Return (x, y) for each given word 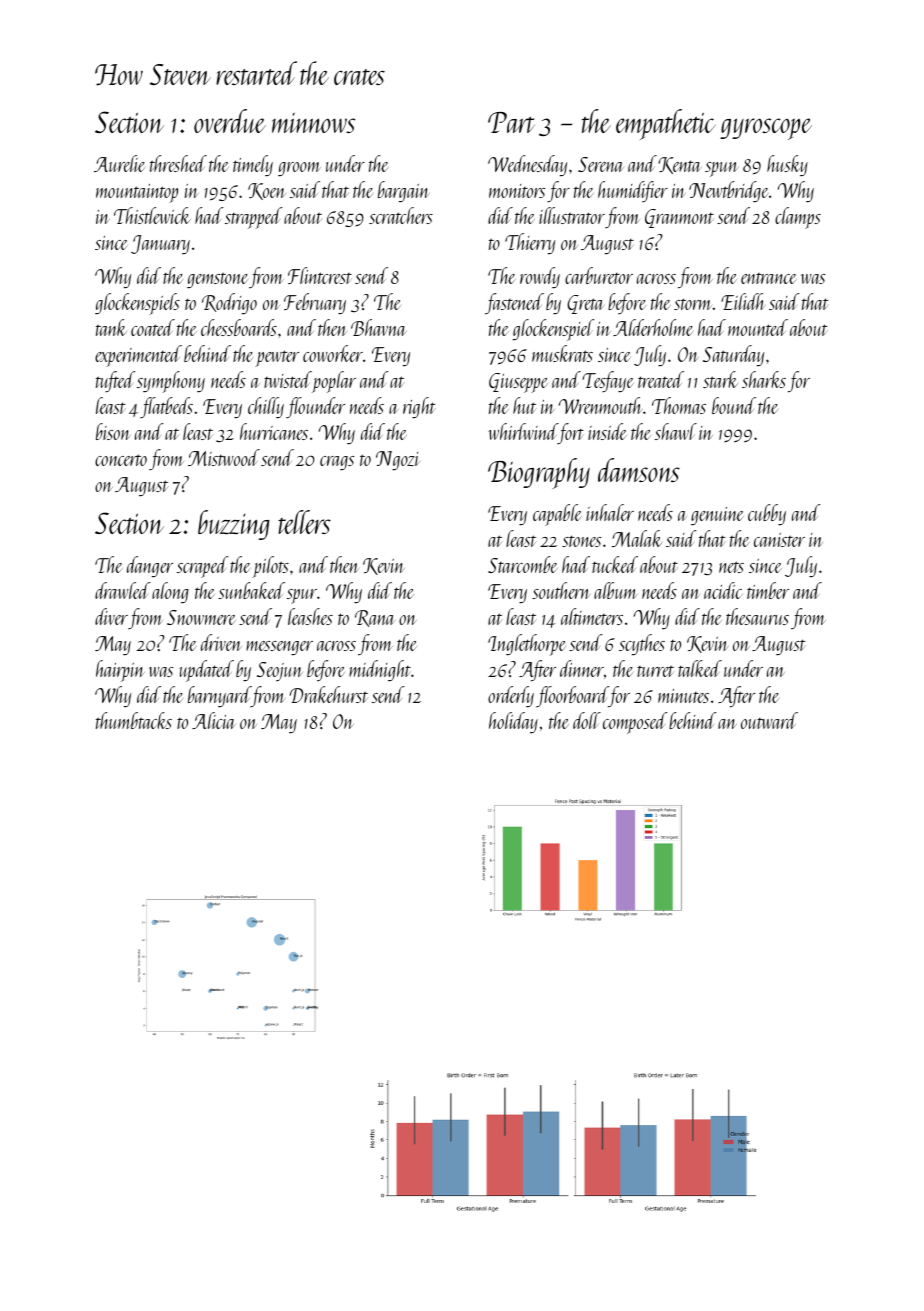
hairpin (120, 671)
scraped (203, 567)
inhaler (610, 512)
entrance (769, 278)
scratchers (401, 215)
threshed (178, 163)
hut (524, 405)
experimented (138, 356)
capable (557, 515)
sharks (764, 379)
